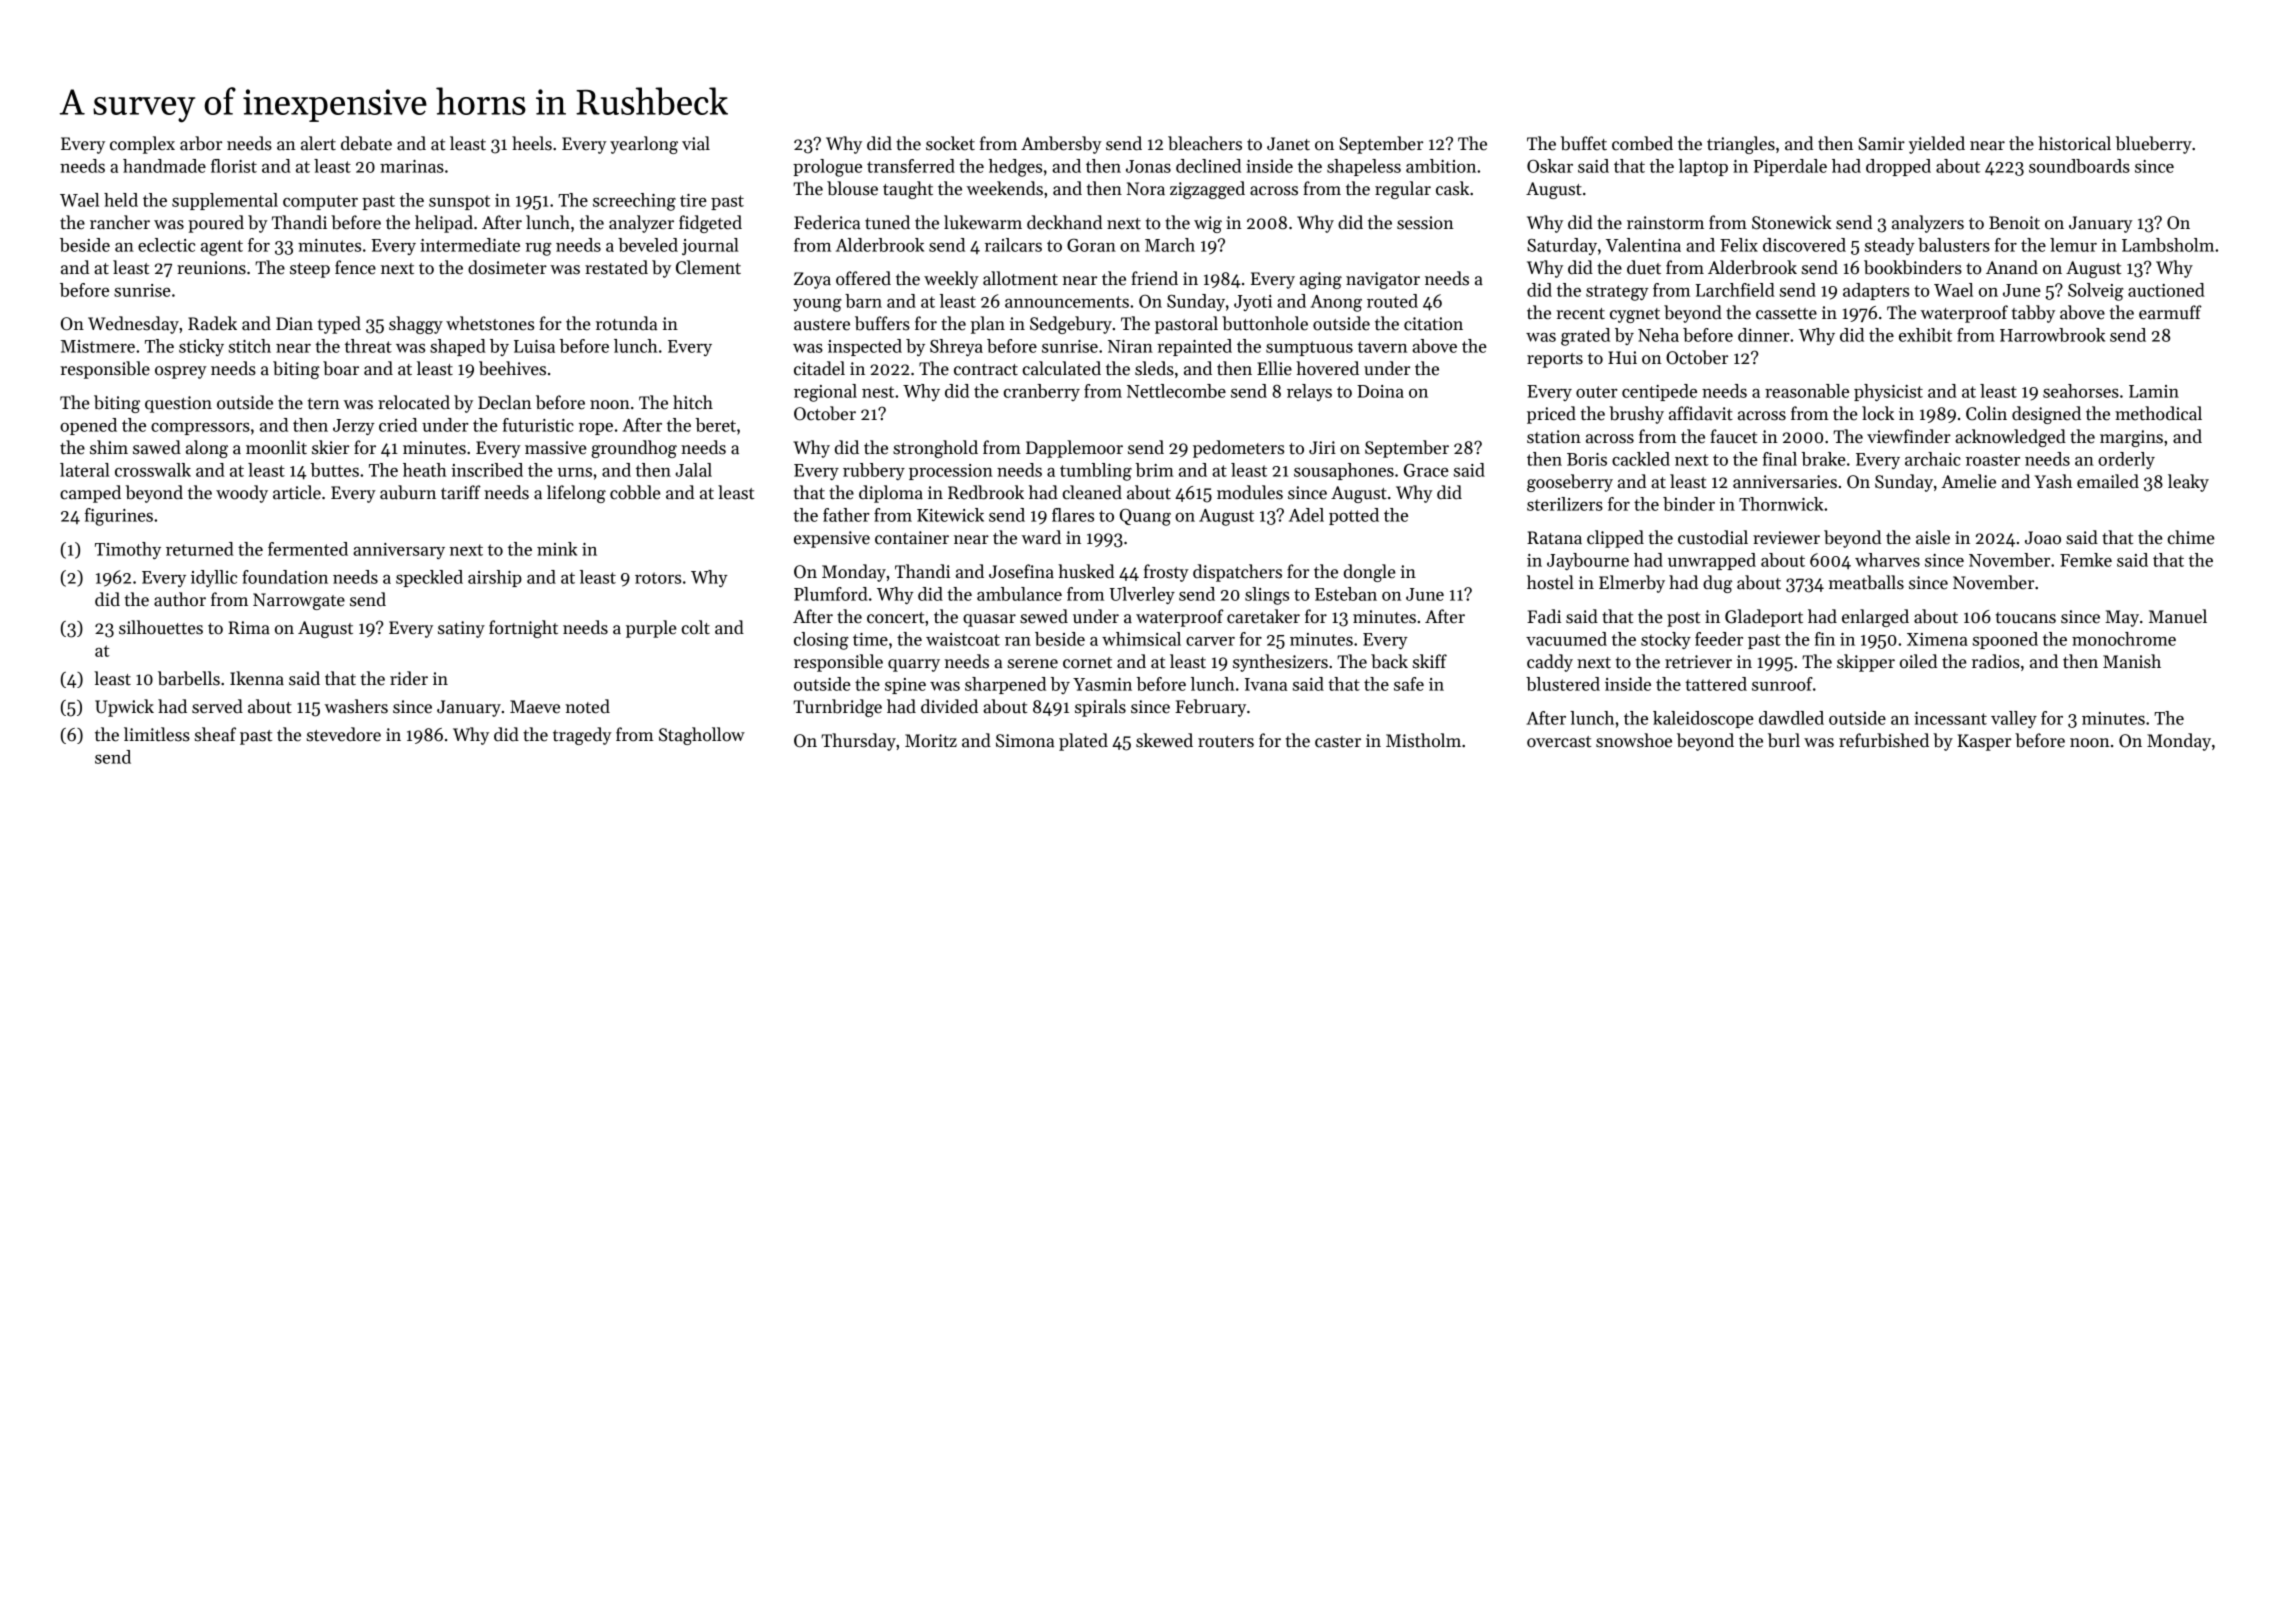  What do you see at coordinates (2170, 312) in the screenshot?
I see `earmuff` at bounding box center [2170, 312].
